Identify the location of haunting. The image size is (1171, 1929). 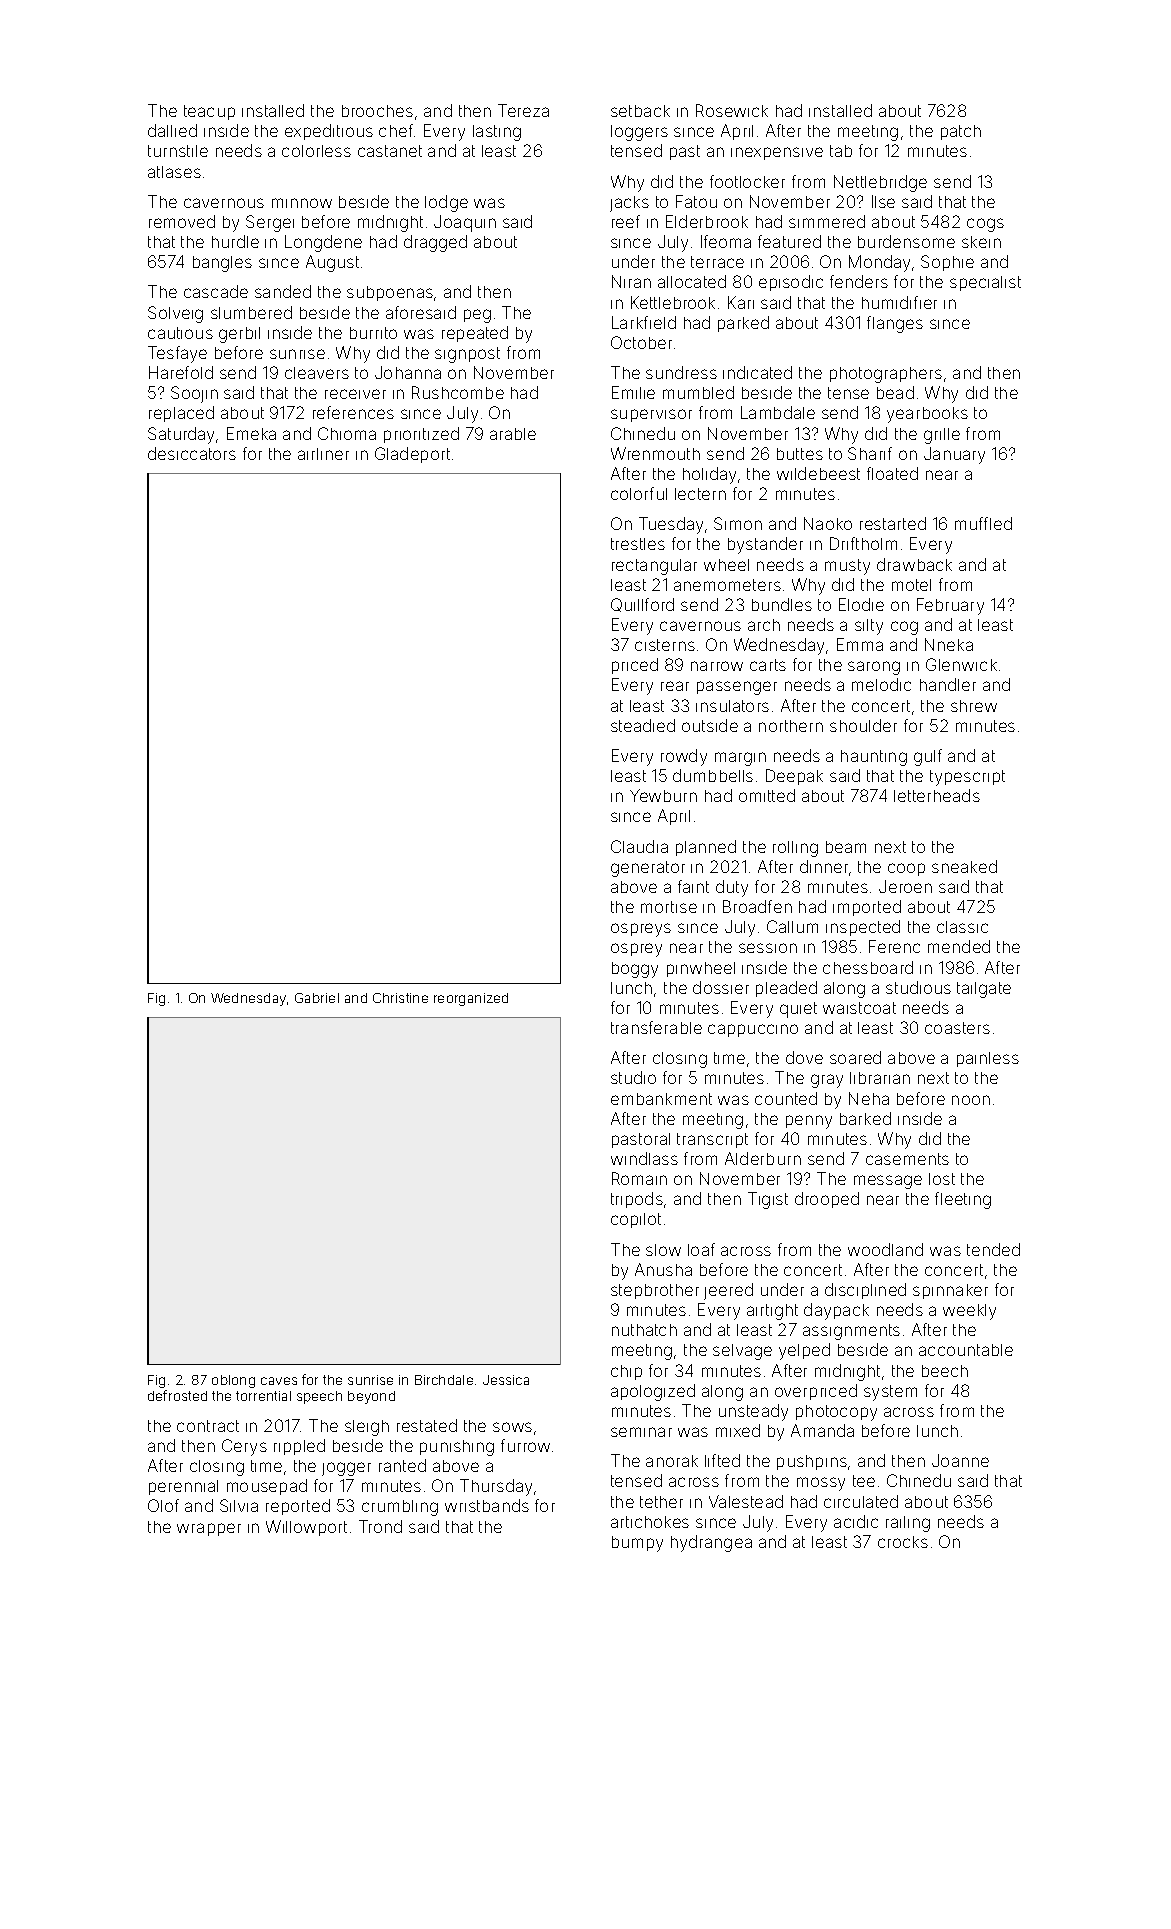
(874, 758).
